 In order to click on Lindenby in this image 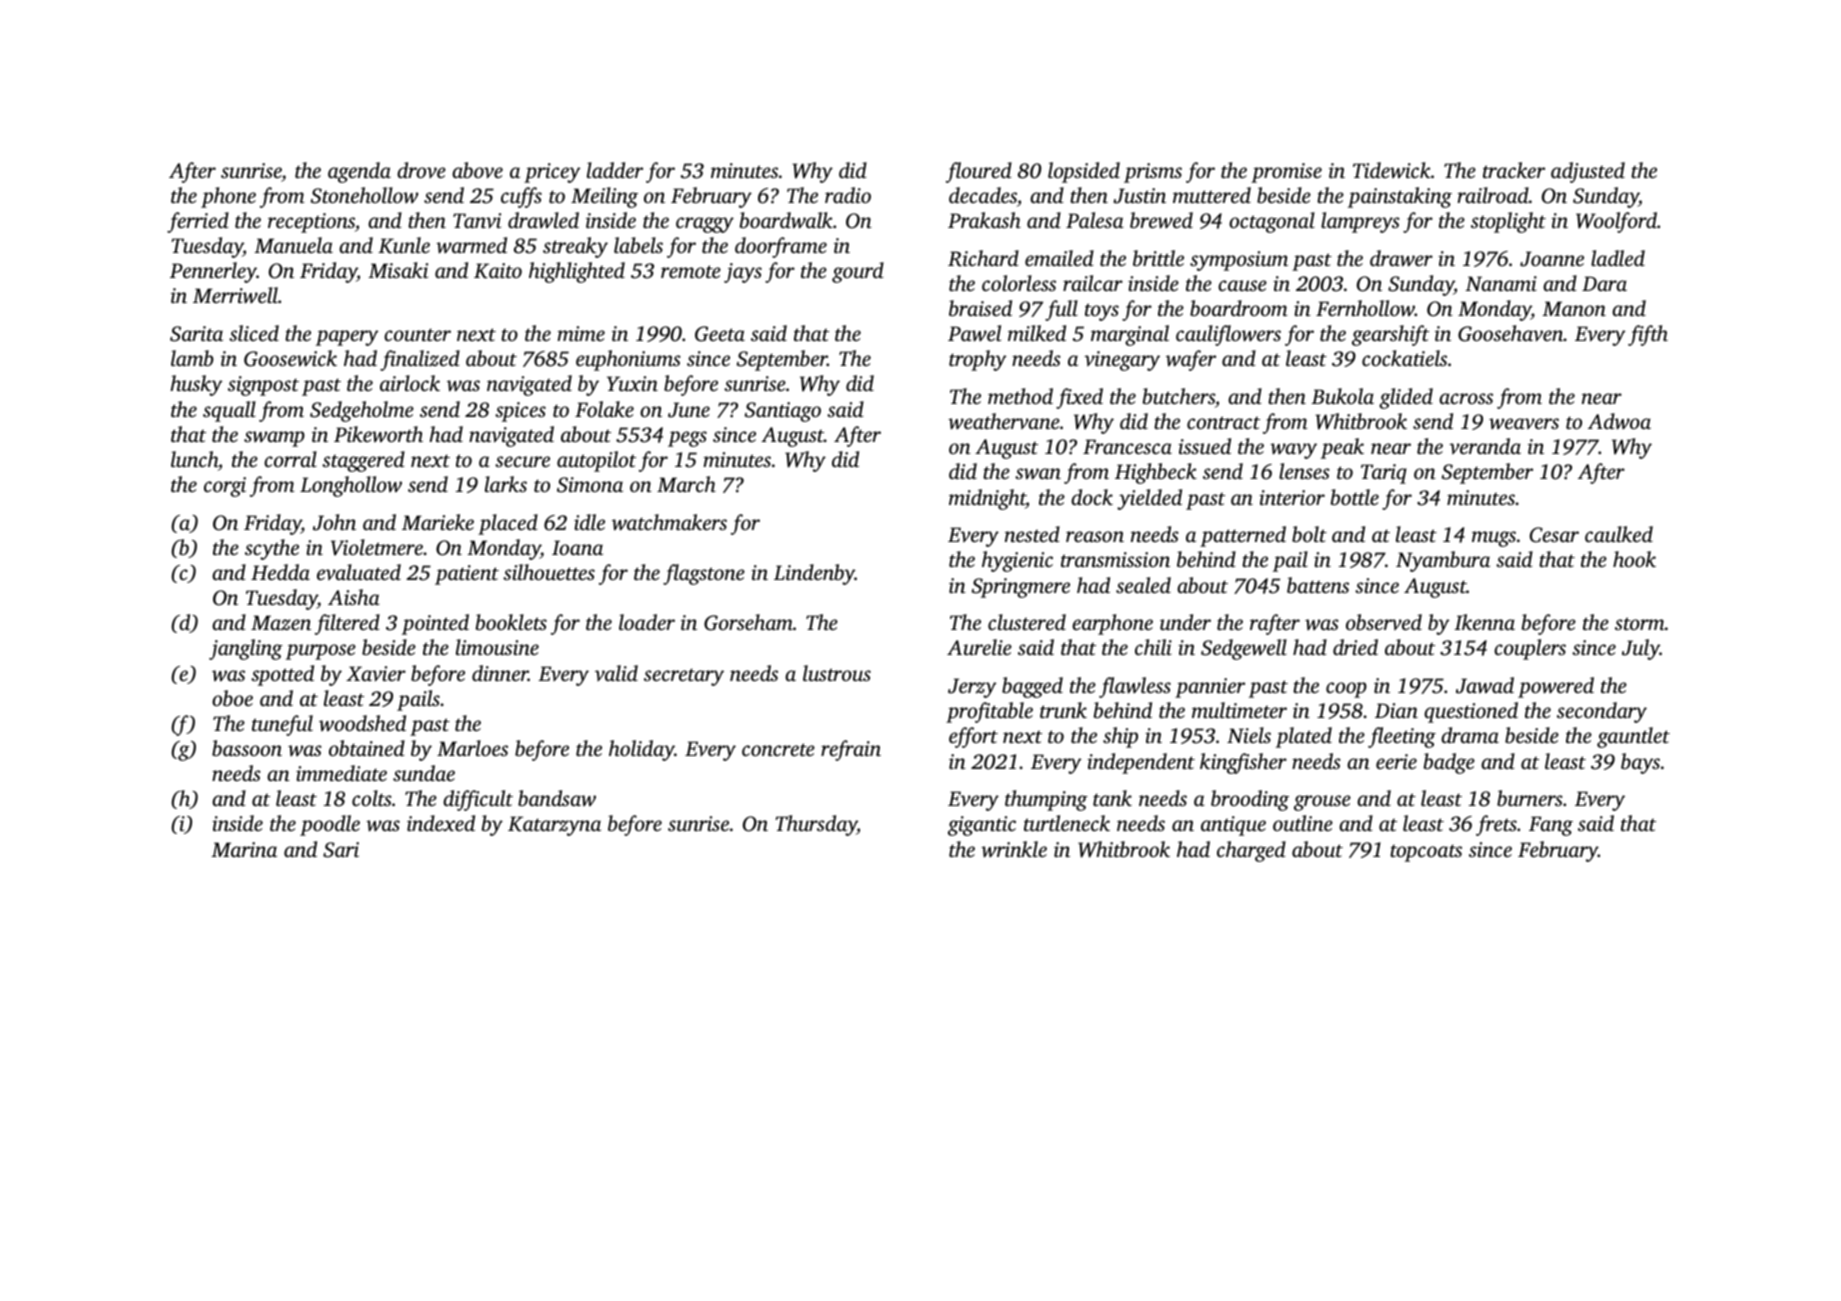, I will do `click(814, 574)`.
